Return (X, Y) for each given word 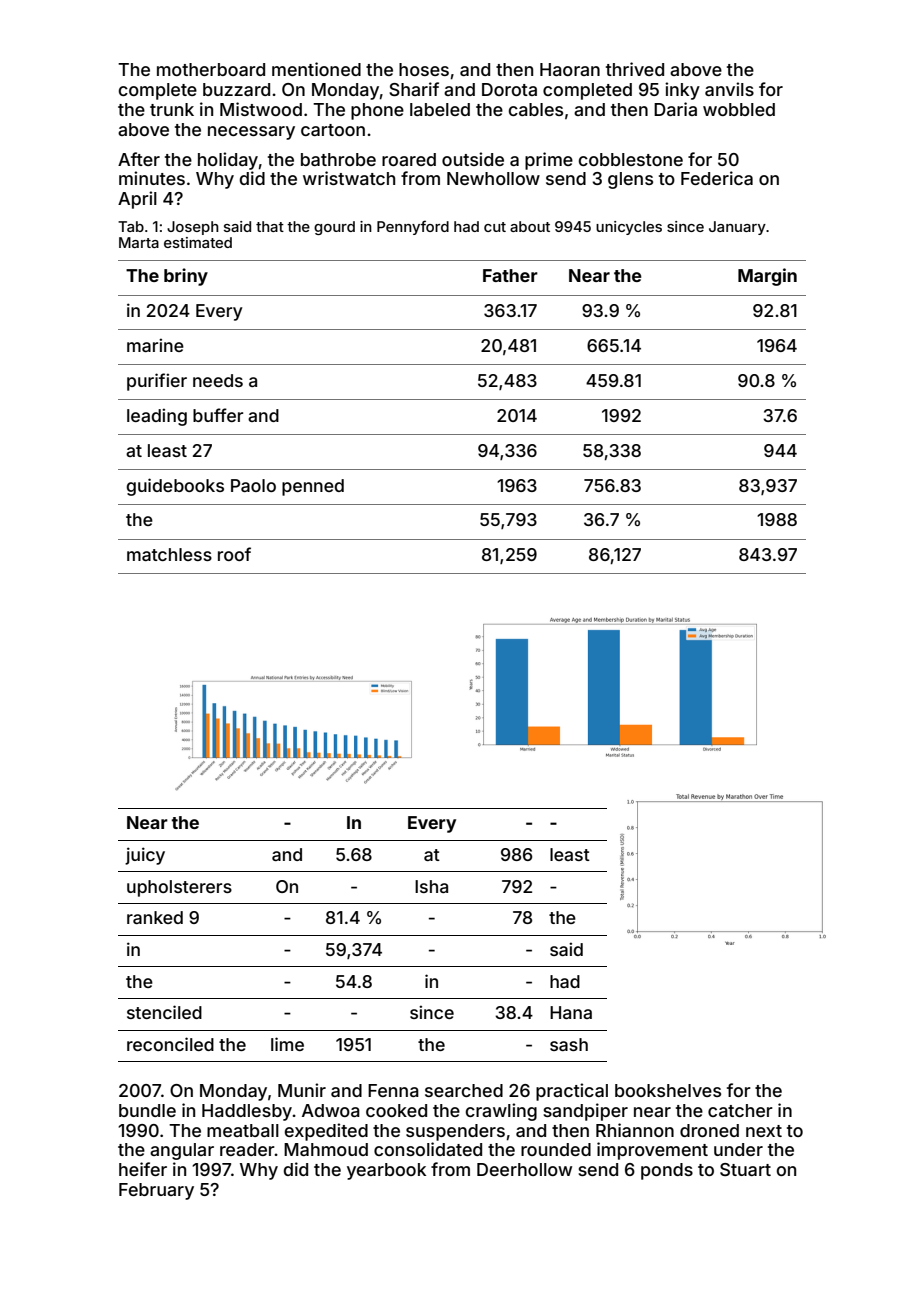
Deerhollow (524, 1169)
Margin (767, 277)
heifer (143, 1169)
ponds (667, 1171)
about (530, 226)
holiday (228, 161)
